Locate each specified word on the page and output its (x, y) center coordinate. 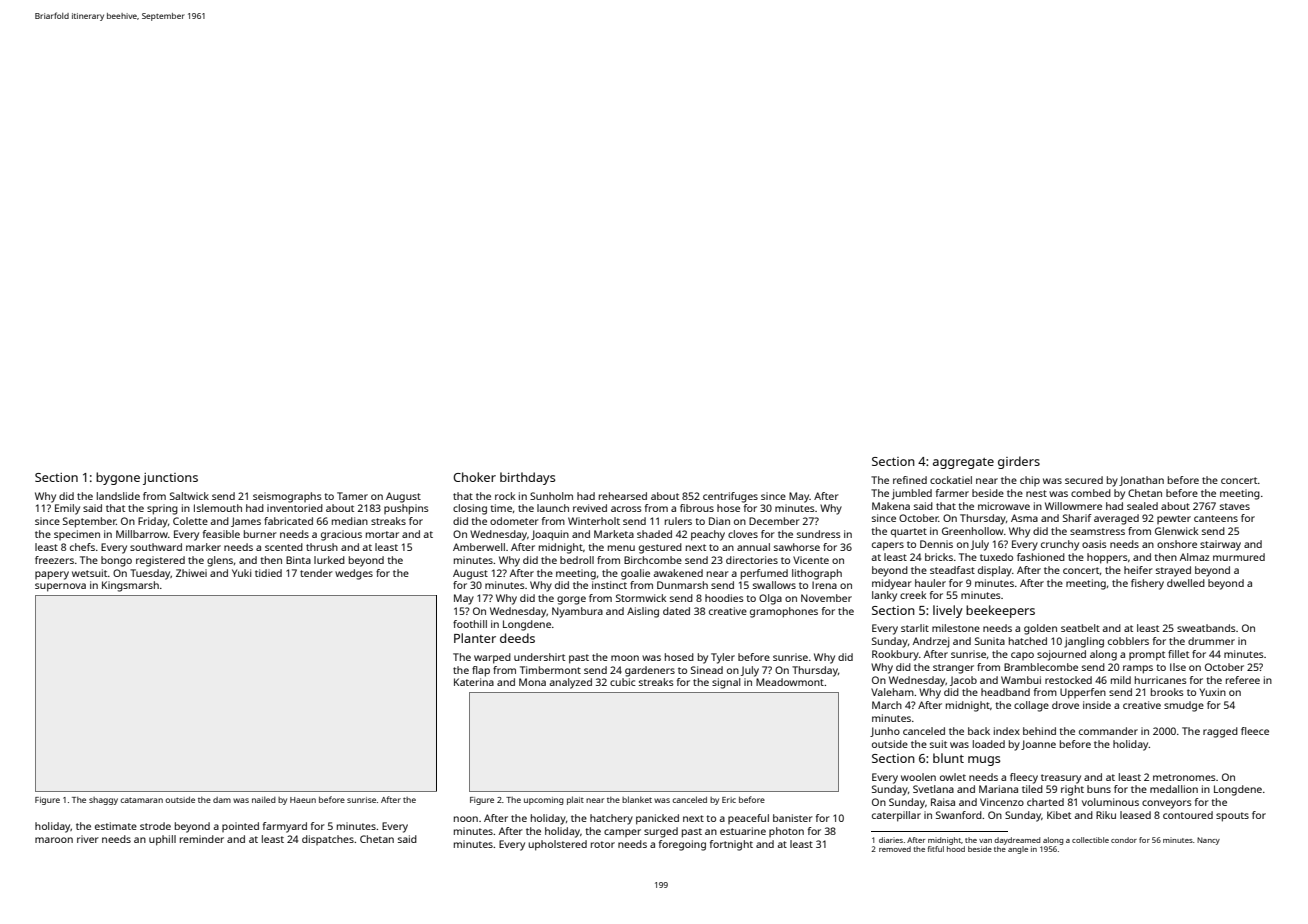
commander (1108, 731)
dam (222, 800)
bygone (118, 478)
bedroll (577, 560)
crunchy (1060, 545)
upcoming (544, 801)
